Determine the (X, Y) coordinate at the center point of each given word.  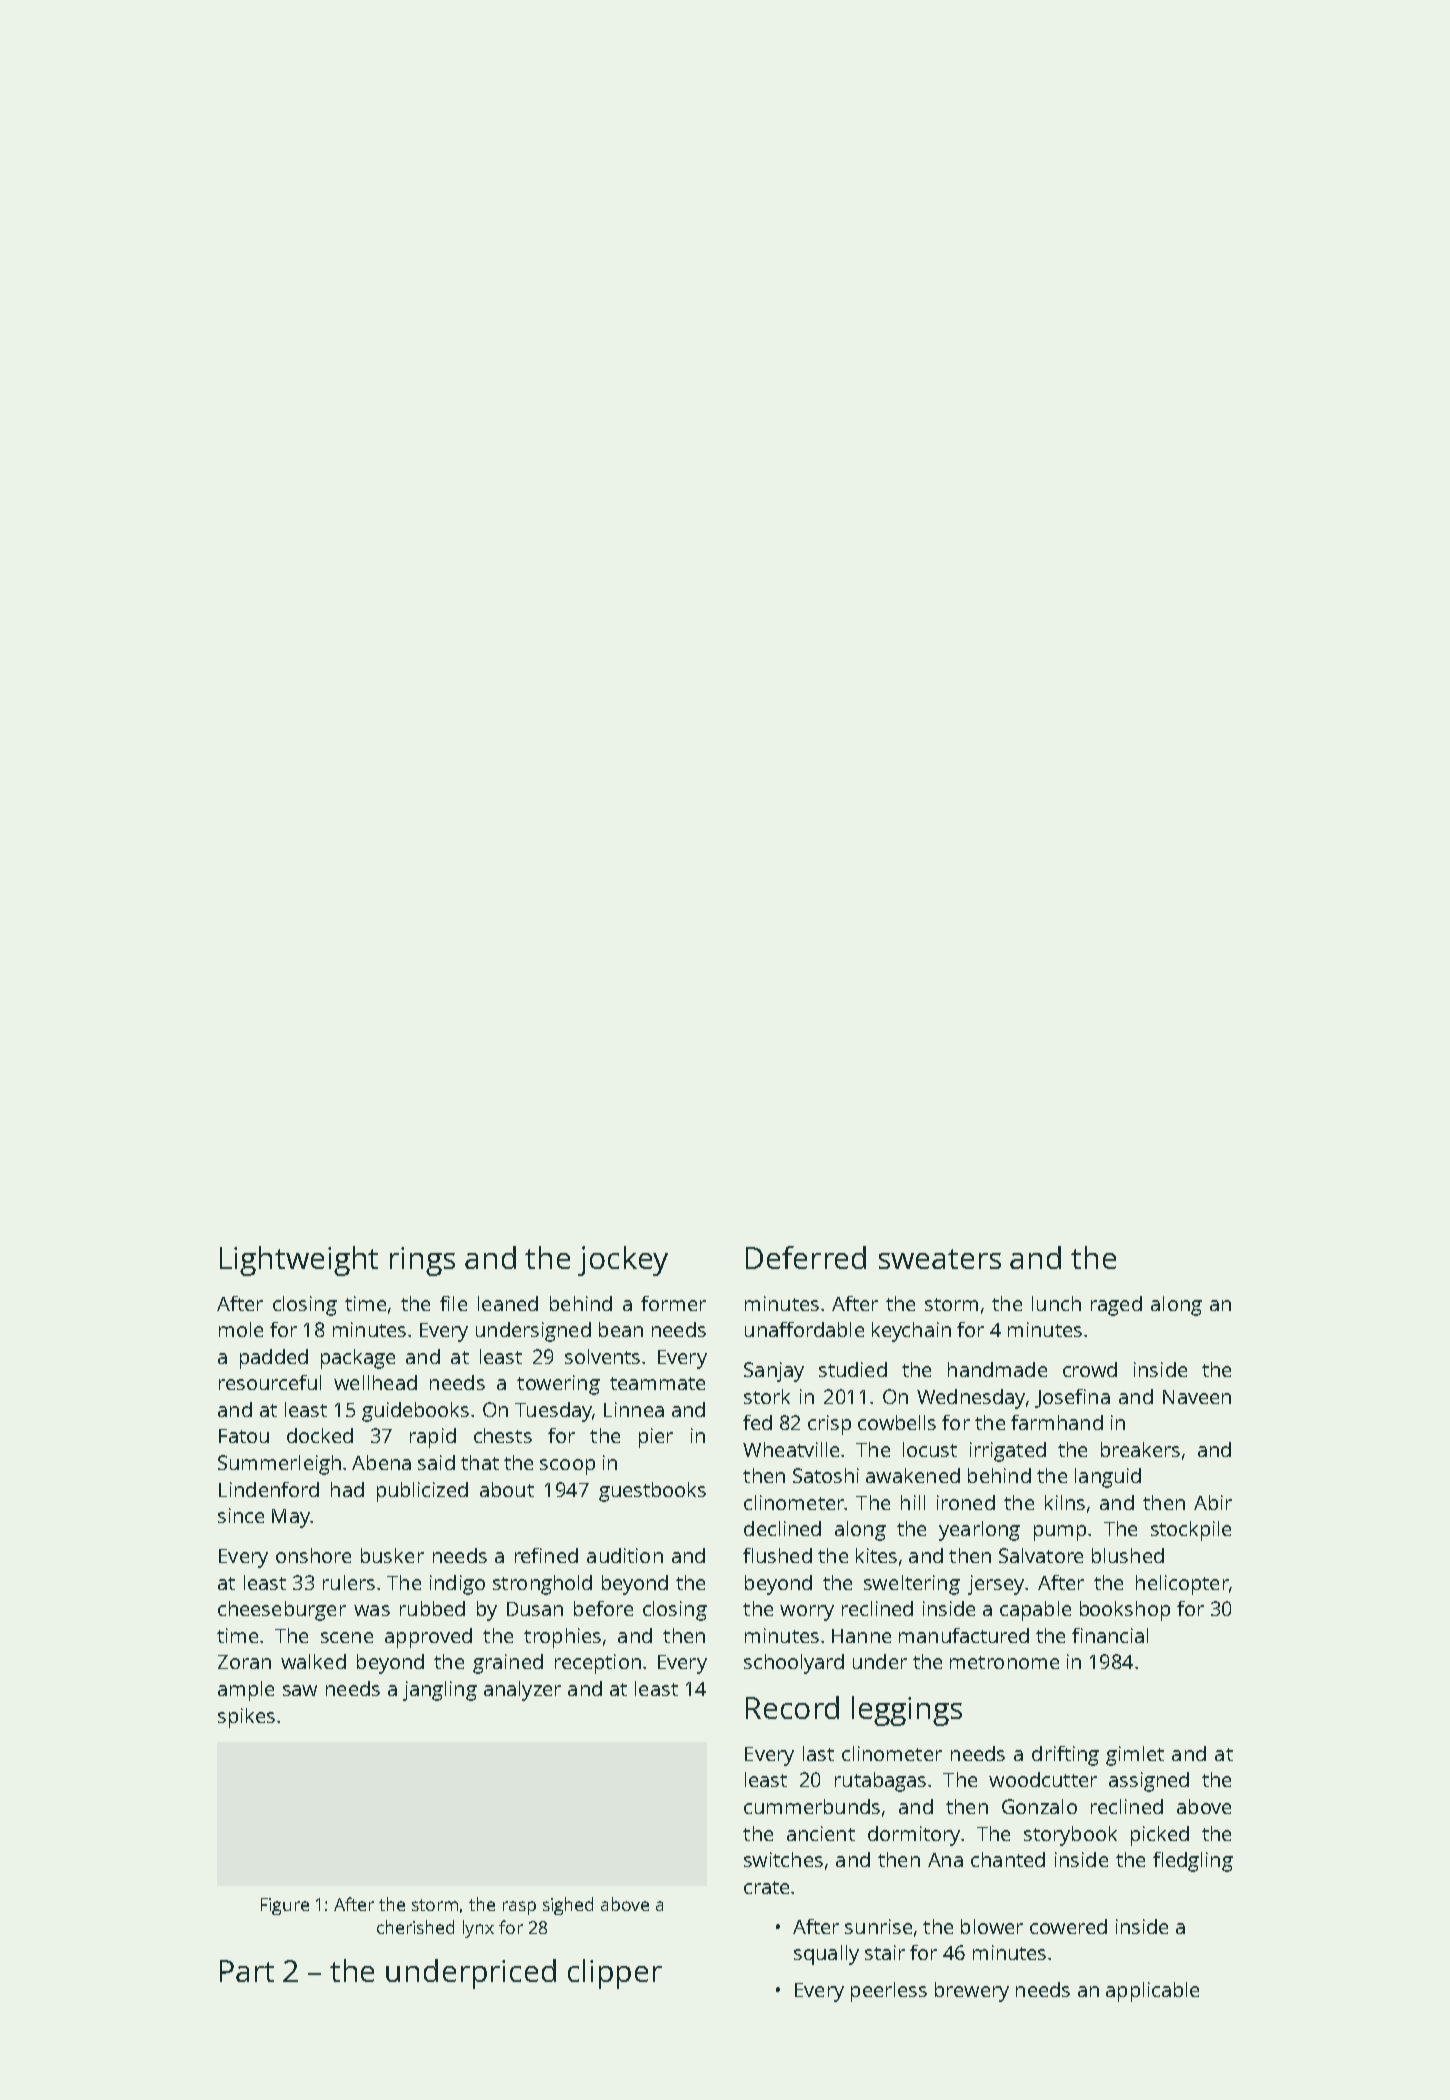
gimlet (1135, 1756)
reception (598, 1664)
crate (766, 1887)
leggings (907, 1711)
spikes (246, 1718)
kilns (1065, 1502)
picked (1160, 1836)
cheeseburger (282, 1611)
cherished (415, 1927)
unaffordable (804, 1329)
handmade (997, 1369)
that (480, 1462)
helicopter (1182, 1585)
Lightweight (299, 1261)
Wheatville (791, 1449)
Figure (285, 1906)
